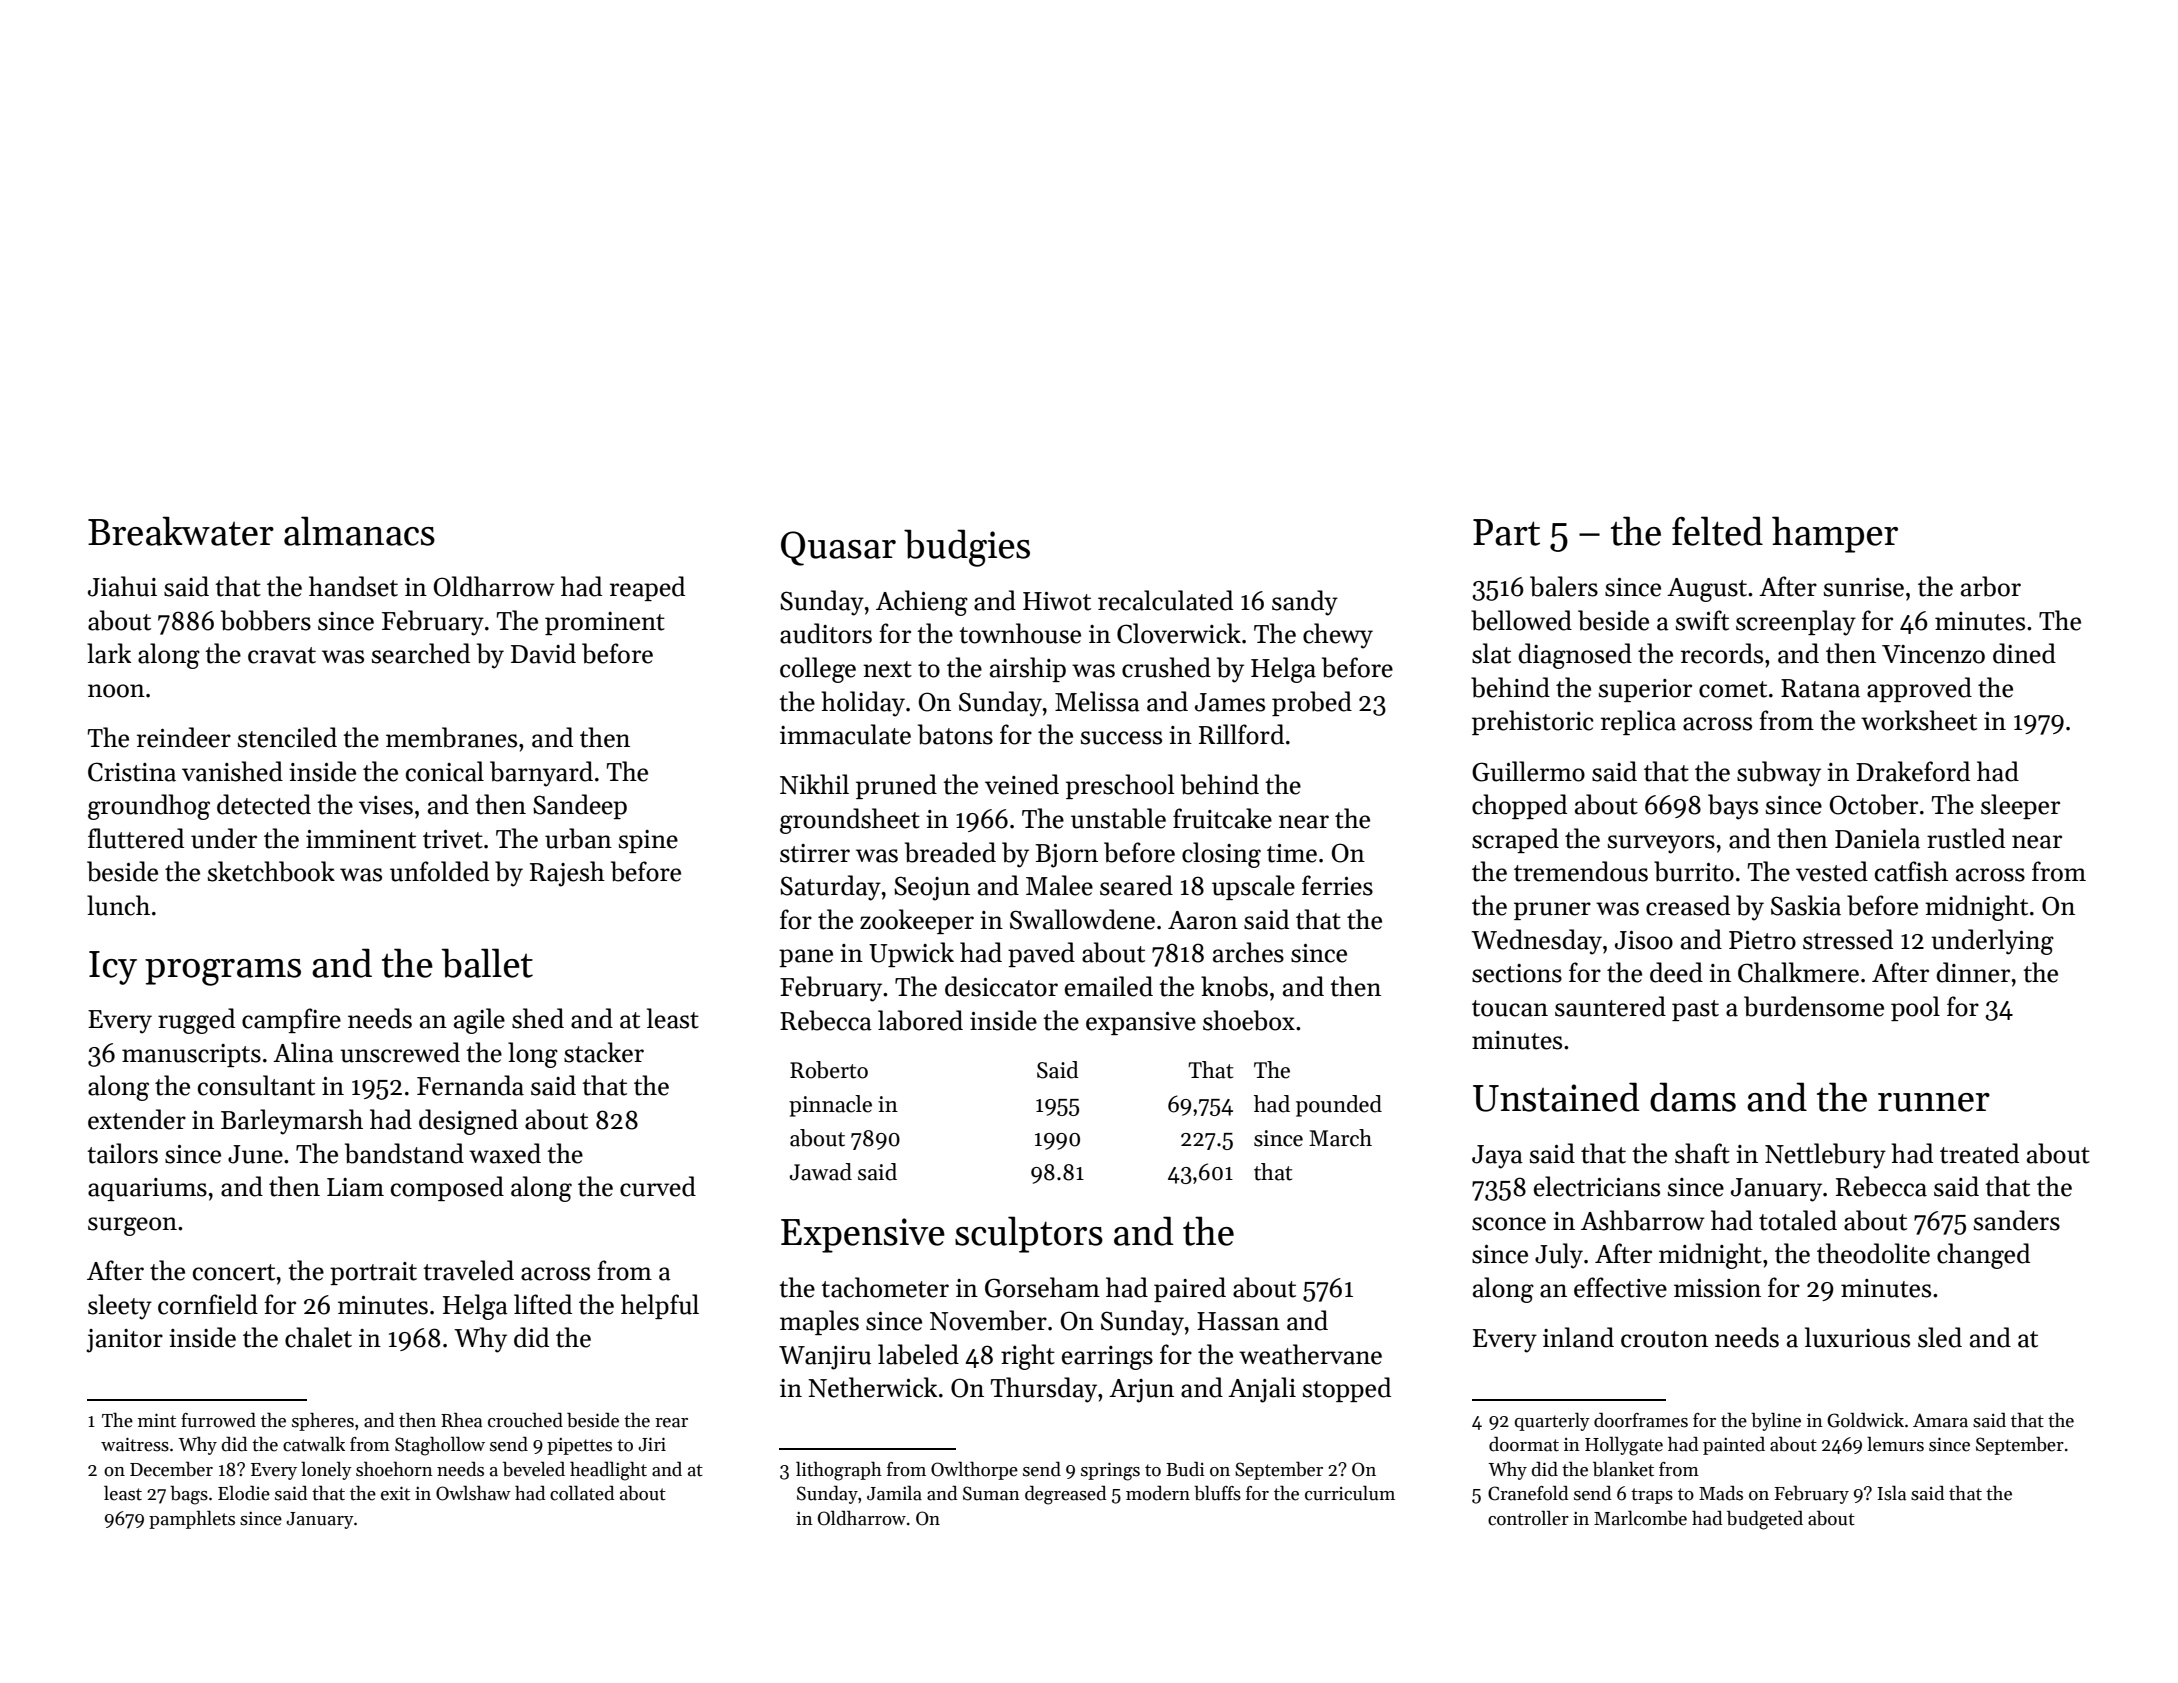  Describe the element at coordinates (1238, 1321) in the screenshot. I see `Hassan` at that location.
